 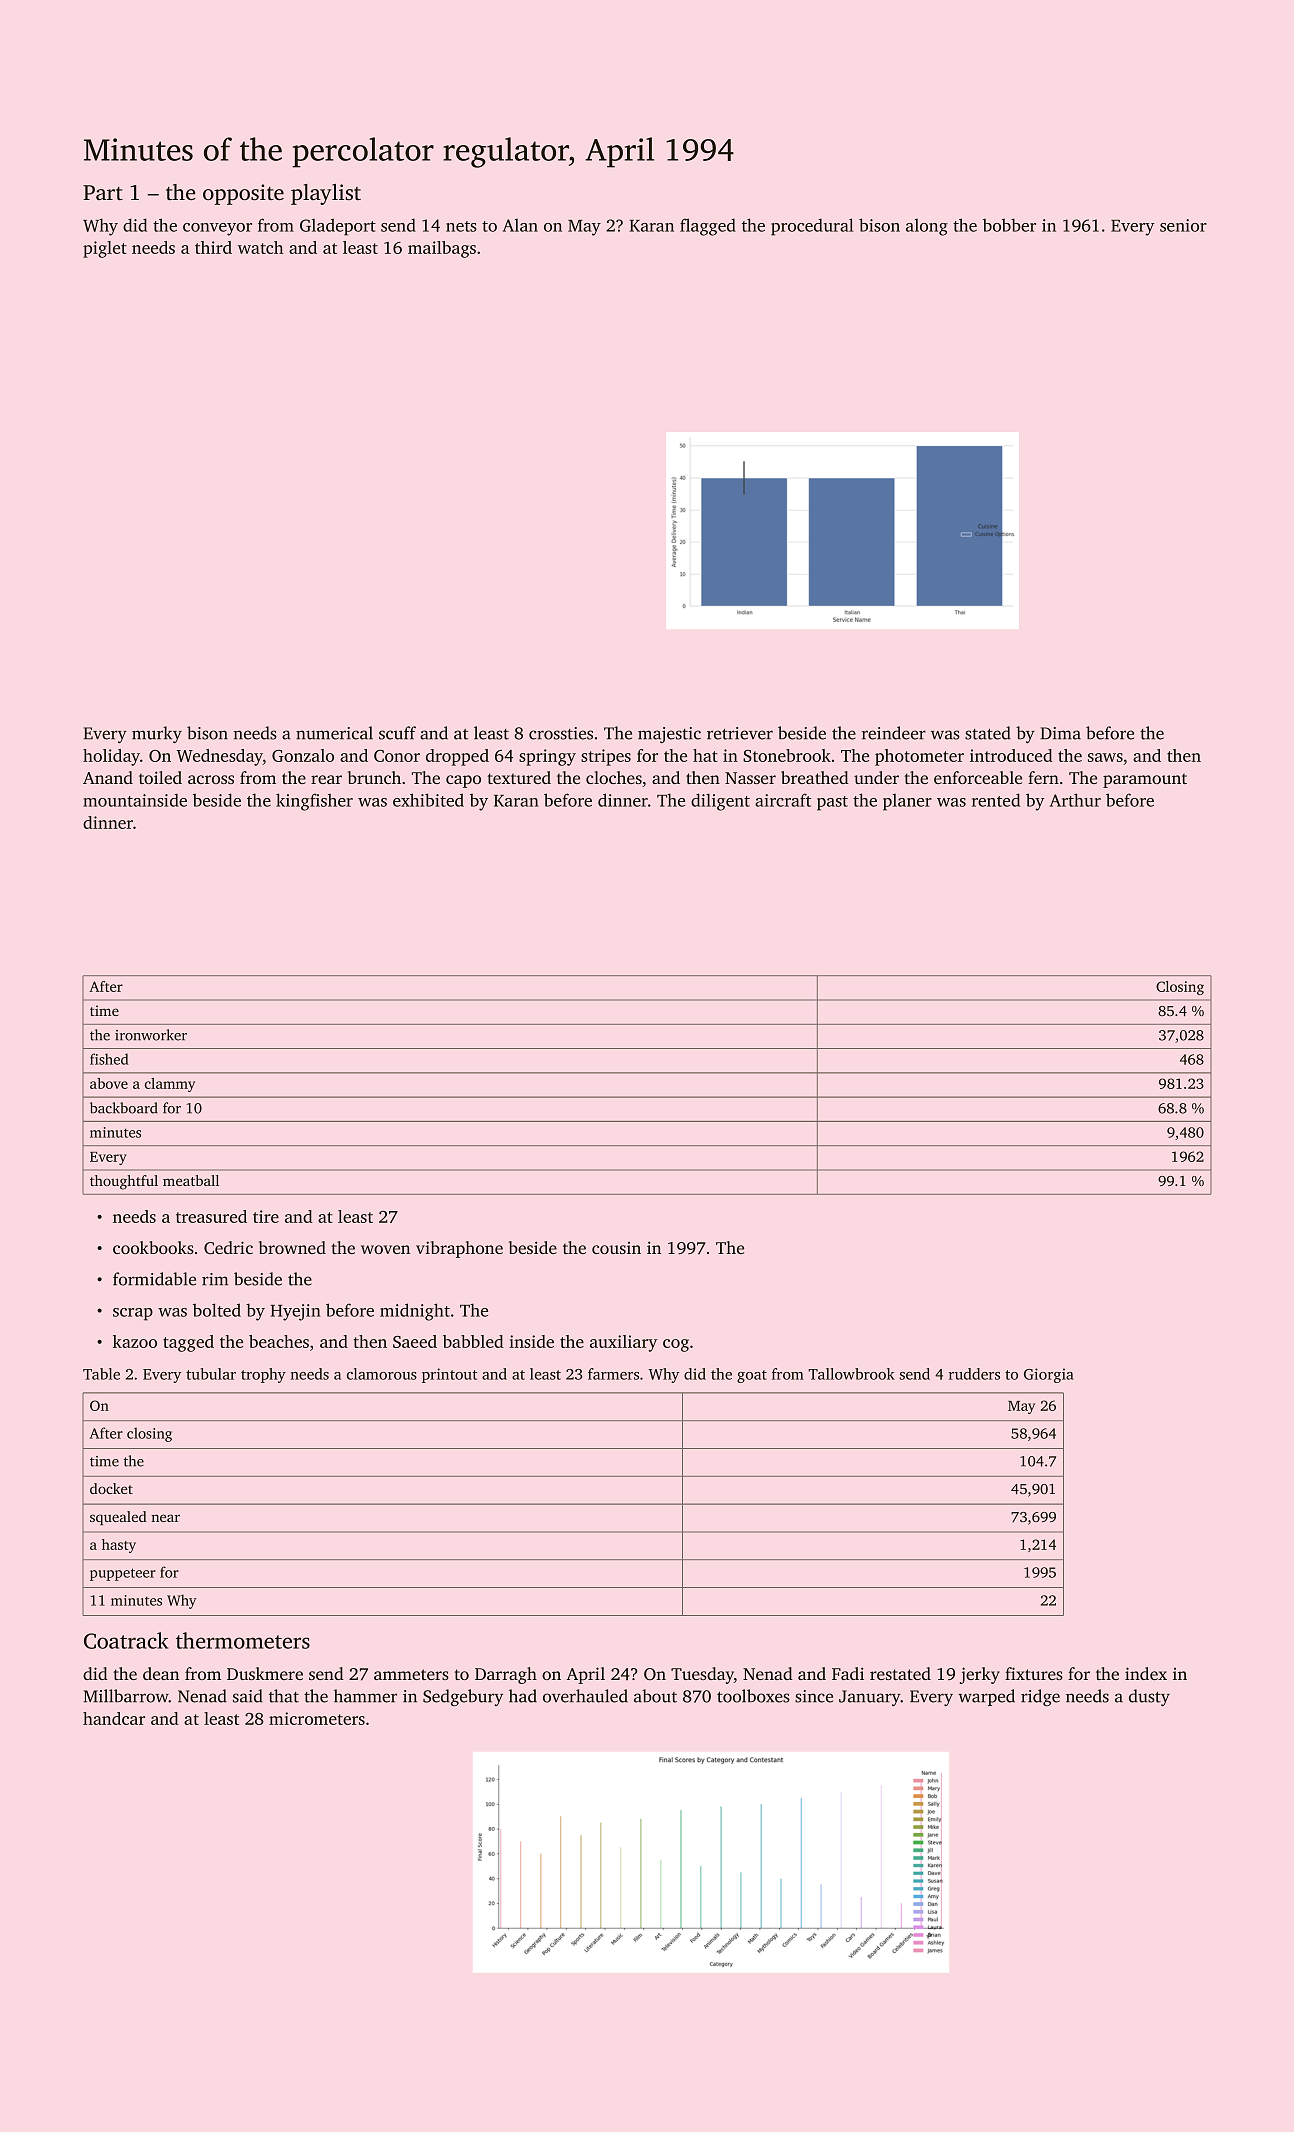 What do you see at coordinates (103, 193) in the document?
I see `Part` at bounding box center [103, 193].
